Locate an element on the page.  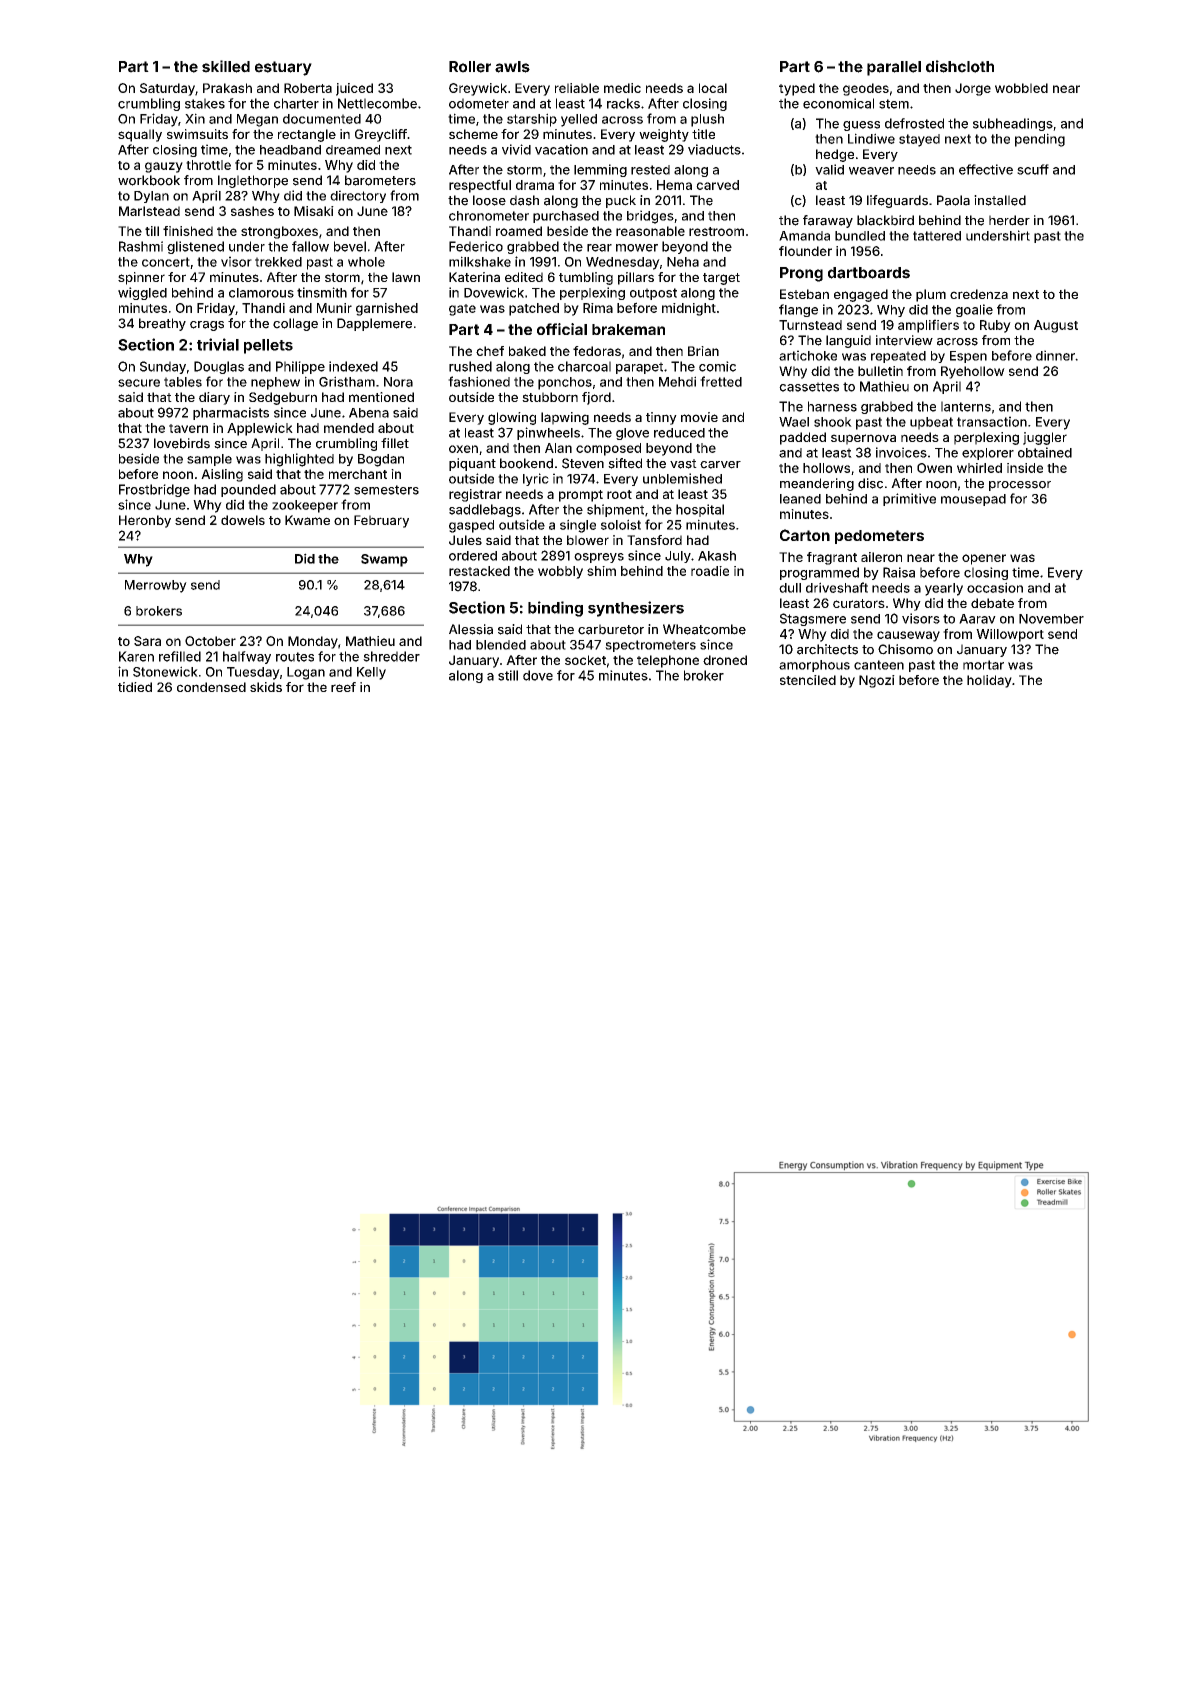
hollows is located at coordinates (826, 468).
